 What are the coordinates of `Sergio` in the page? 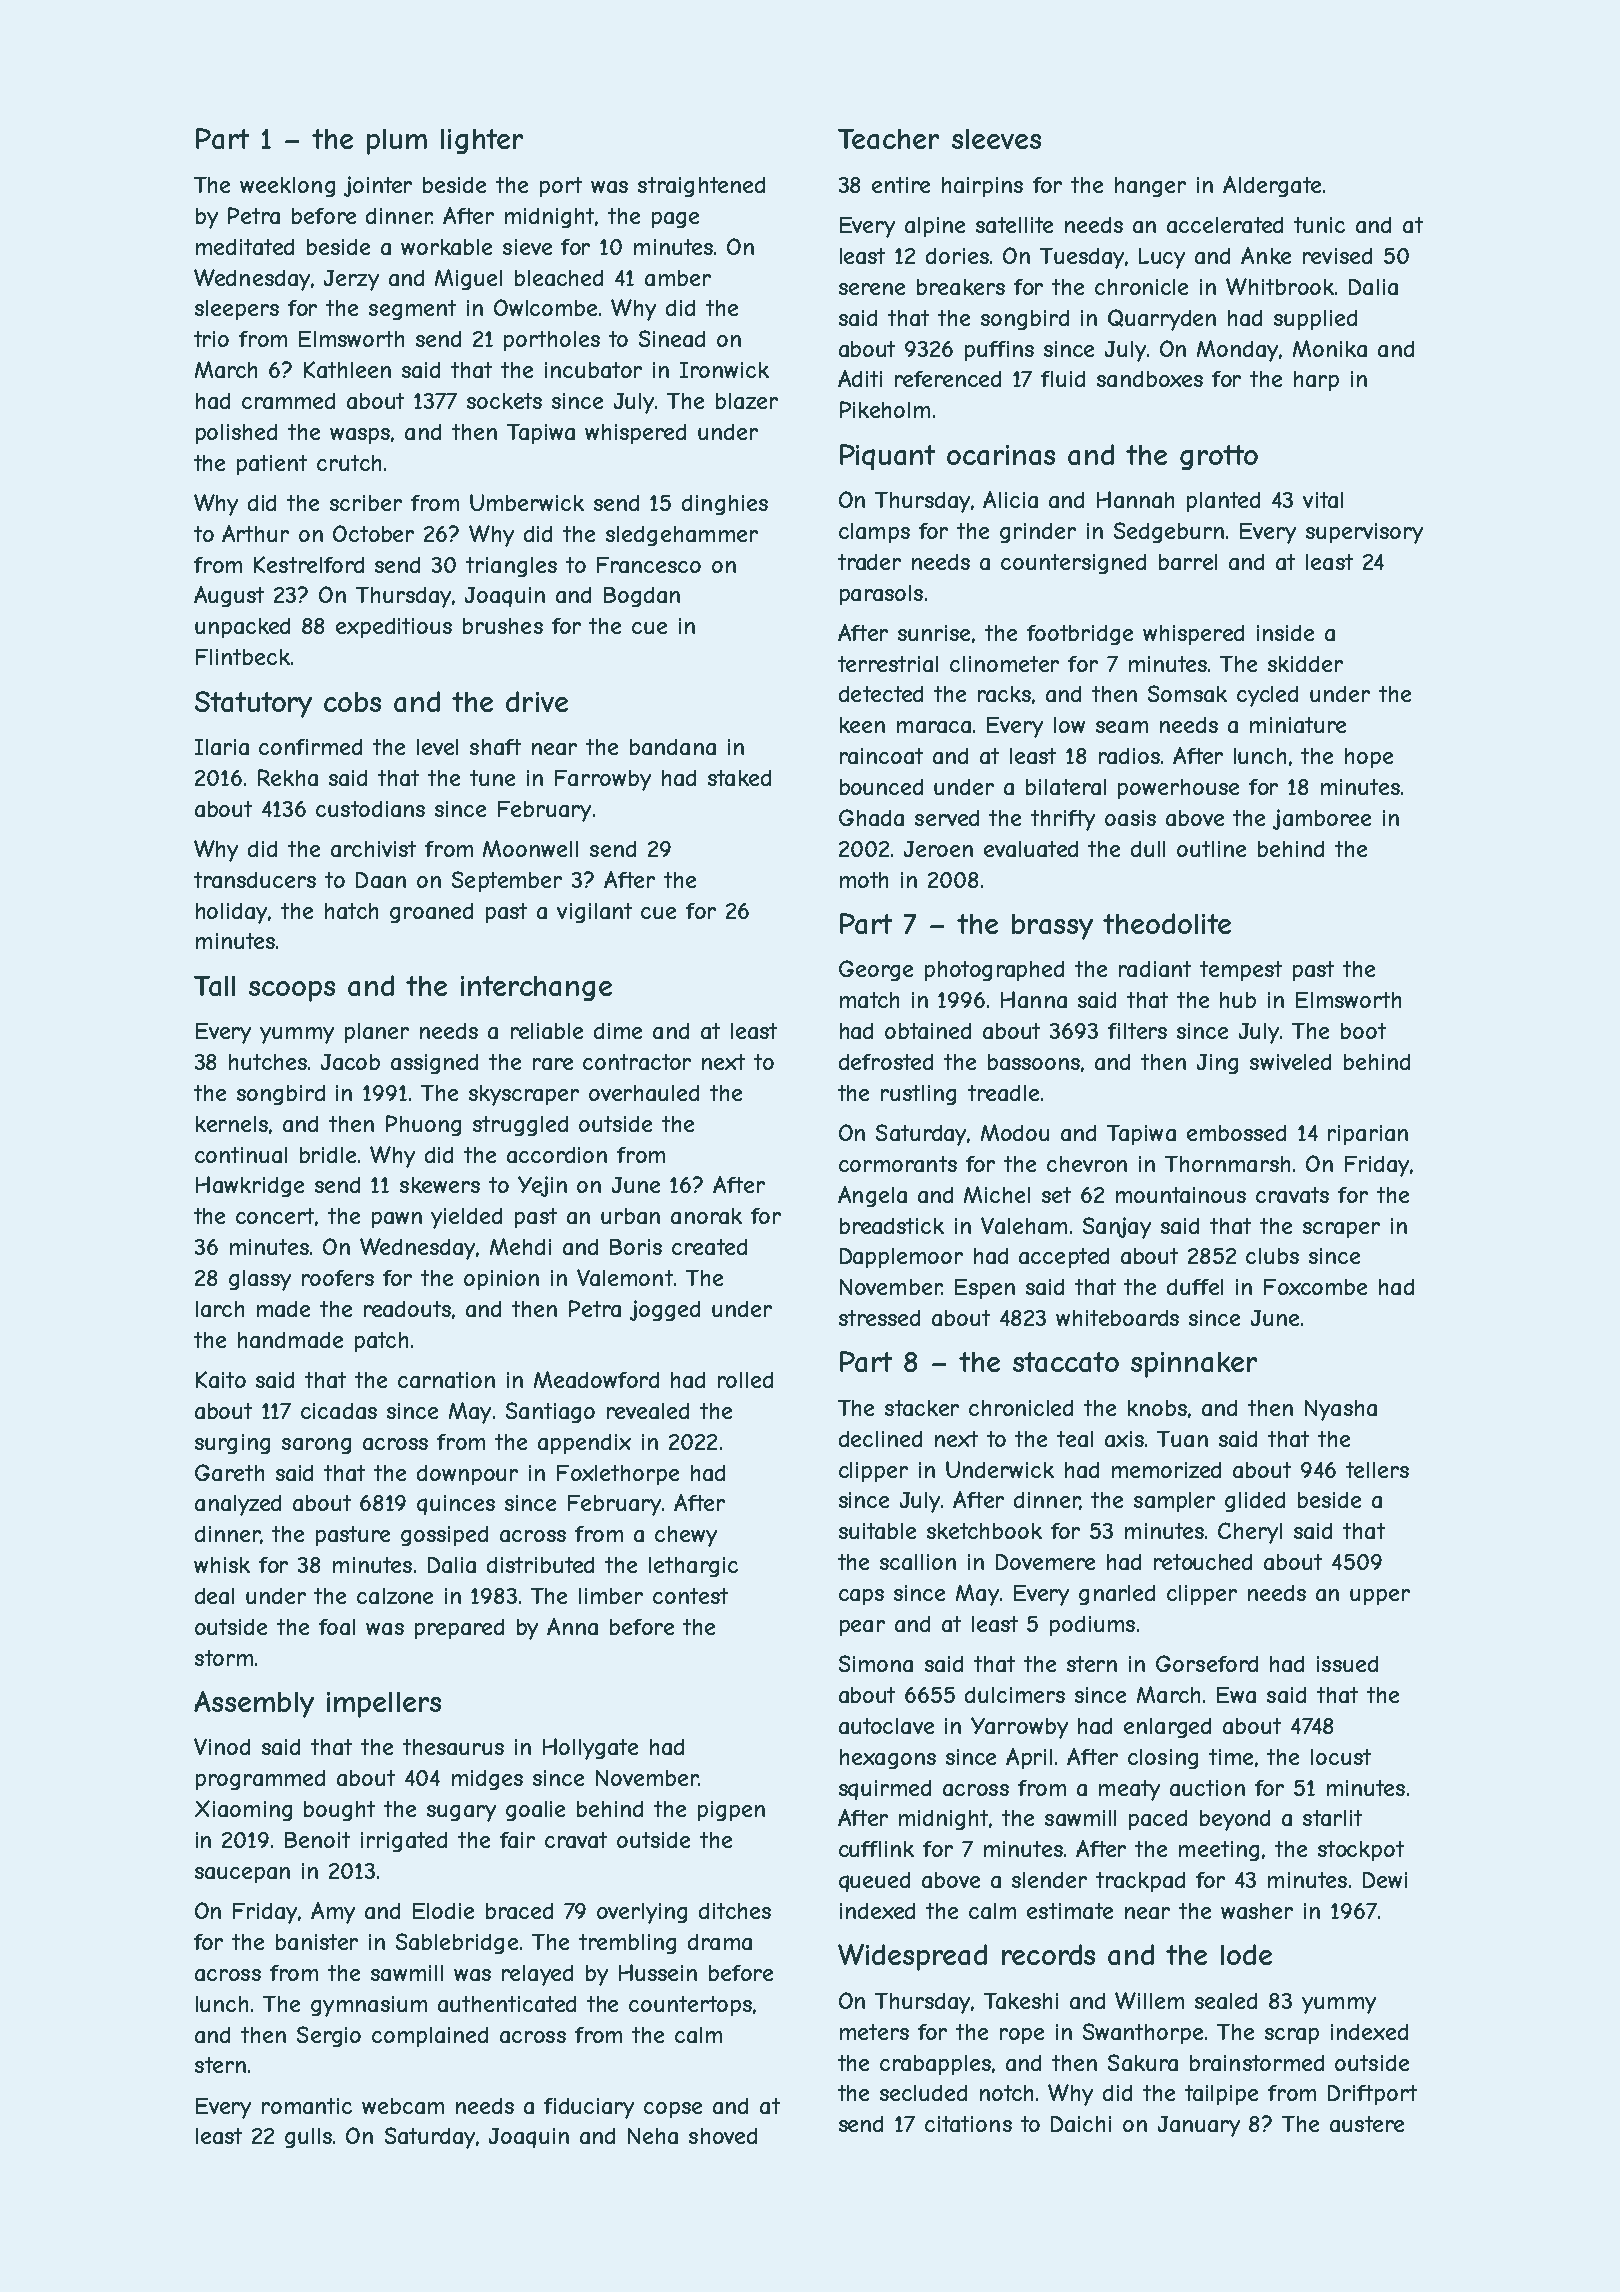 It's located at (329, 2036).
